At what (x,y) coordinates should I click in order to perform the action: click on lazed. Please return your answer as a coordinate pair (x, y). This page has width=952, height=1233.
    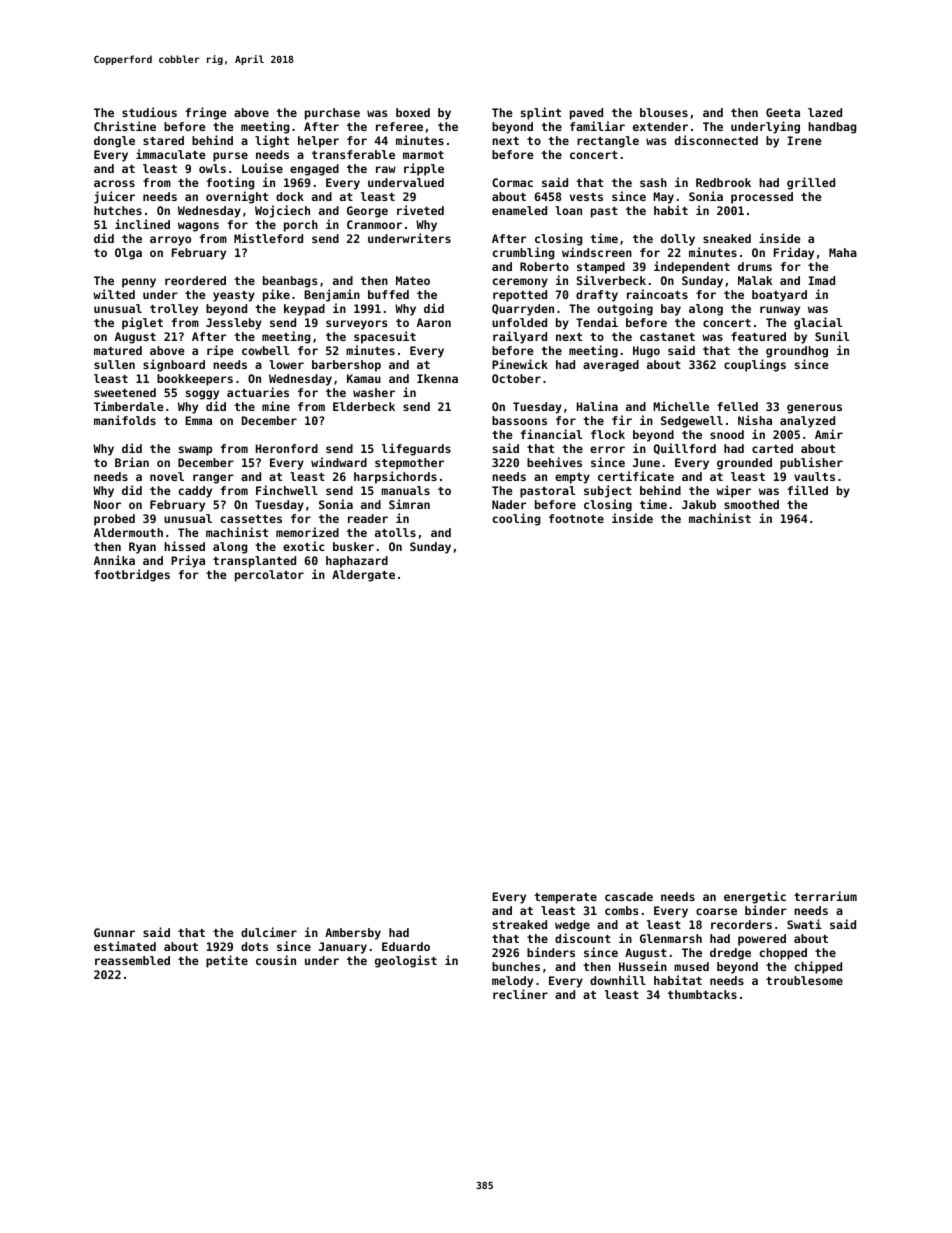
    Looking at the image, I should click on (825, 112).
